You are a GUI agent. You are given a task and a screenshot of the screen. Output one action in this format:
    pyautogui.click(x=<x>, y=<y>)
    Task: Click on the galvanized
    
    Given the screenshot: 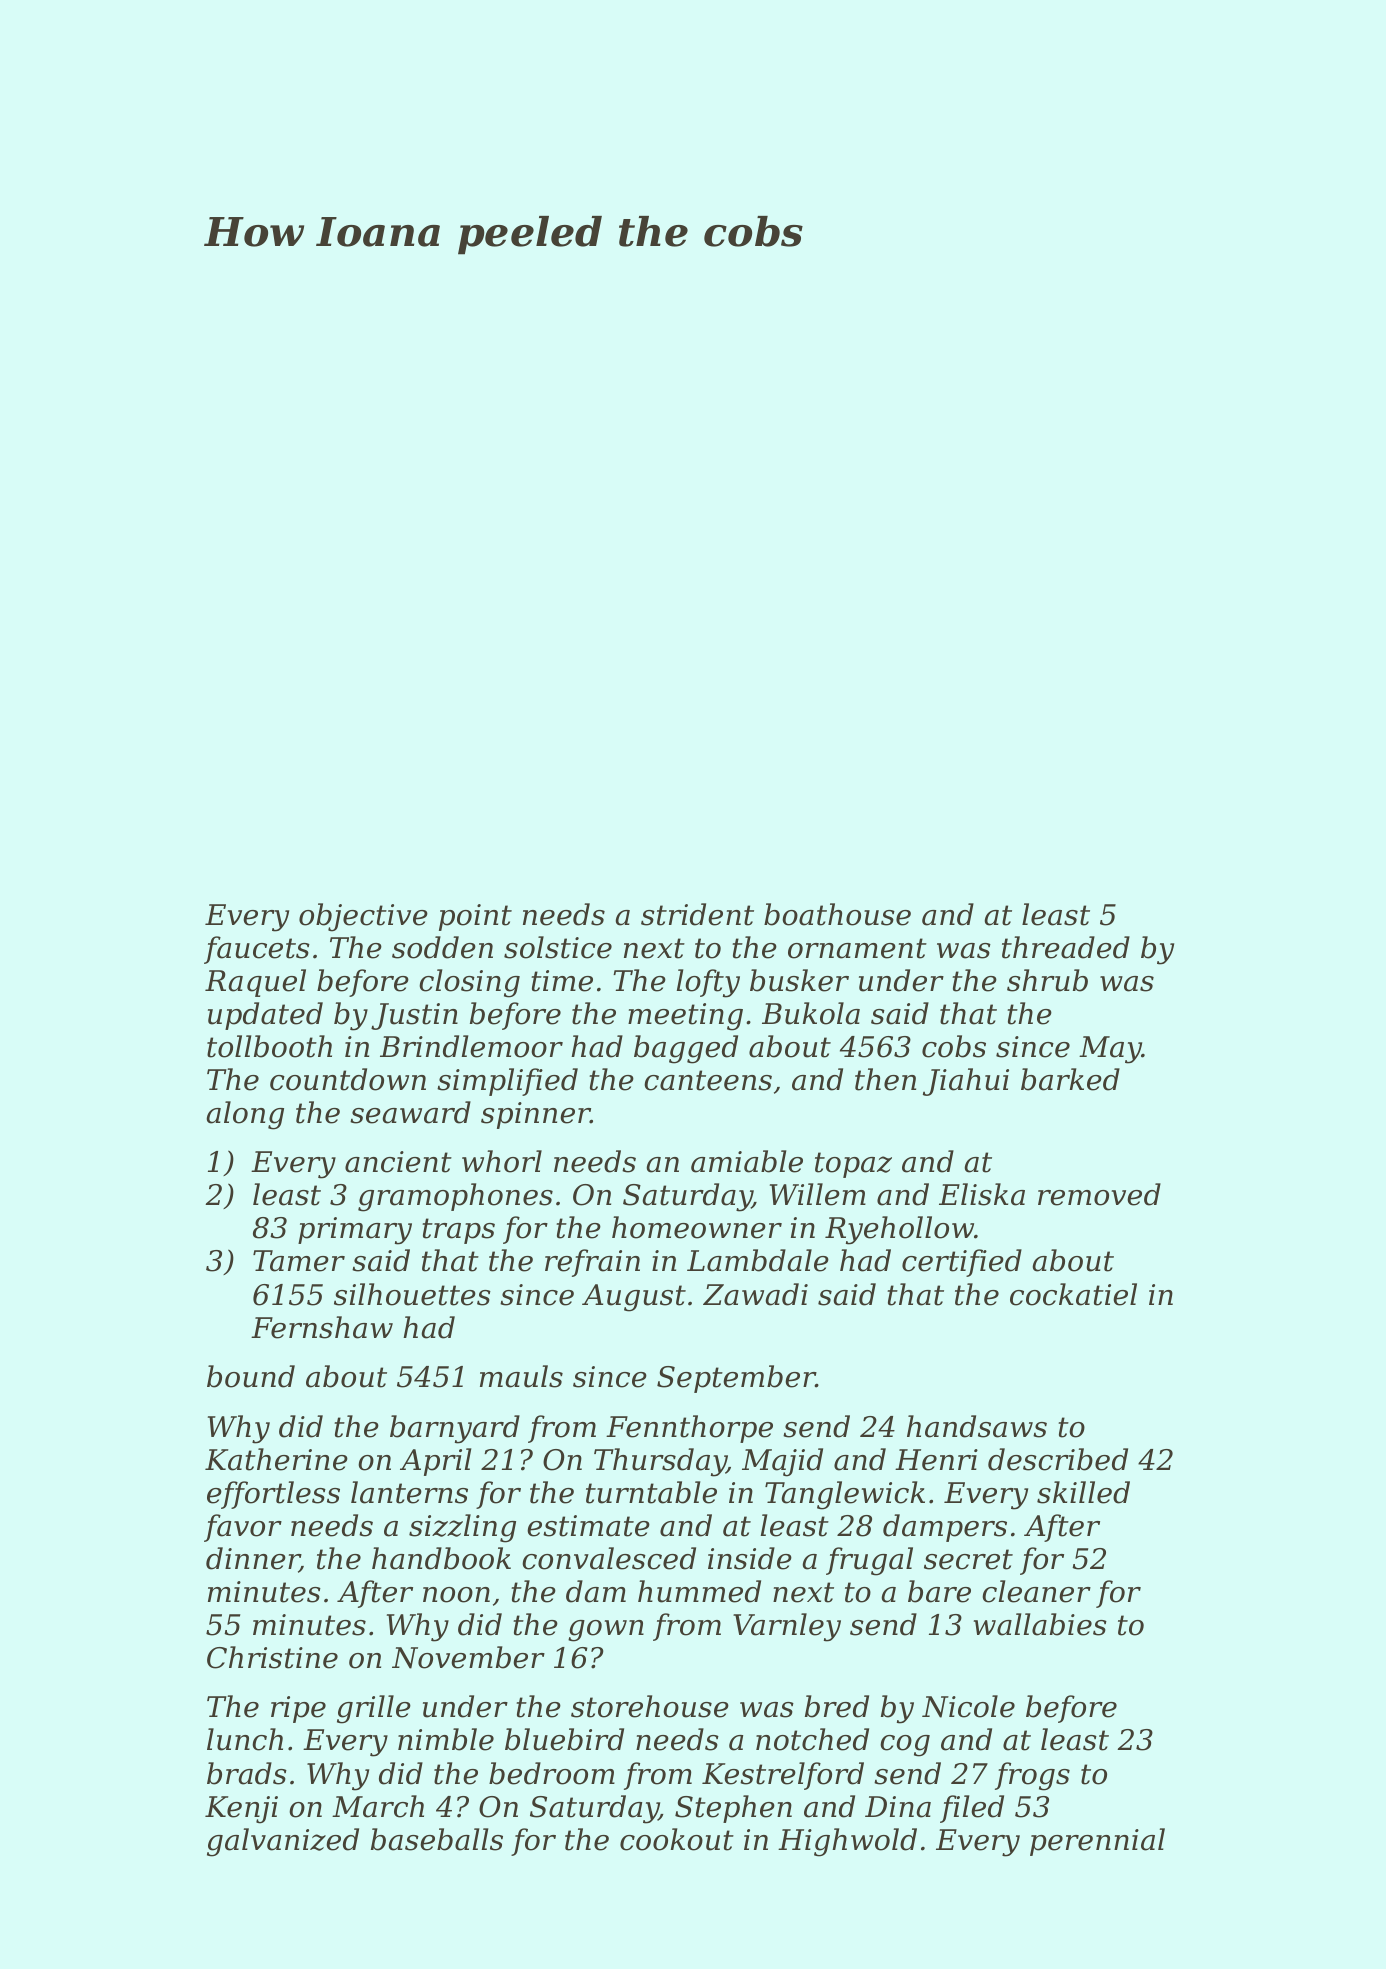 What is the action you would take?
    pyautogui.click(x=283, y=1842)
